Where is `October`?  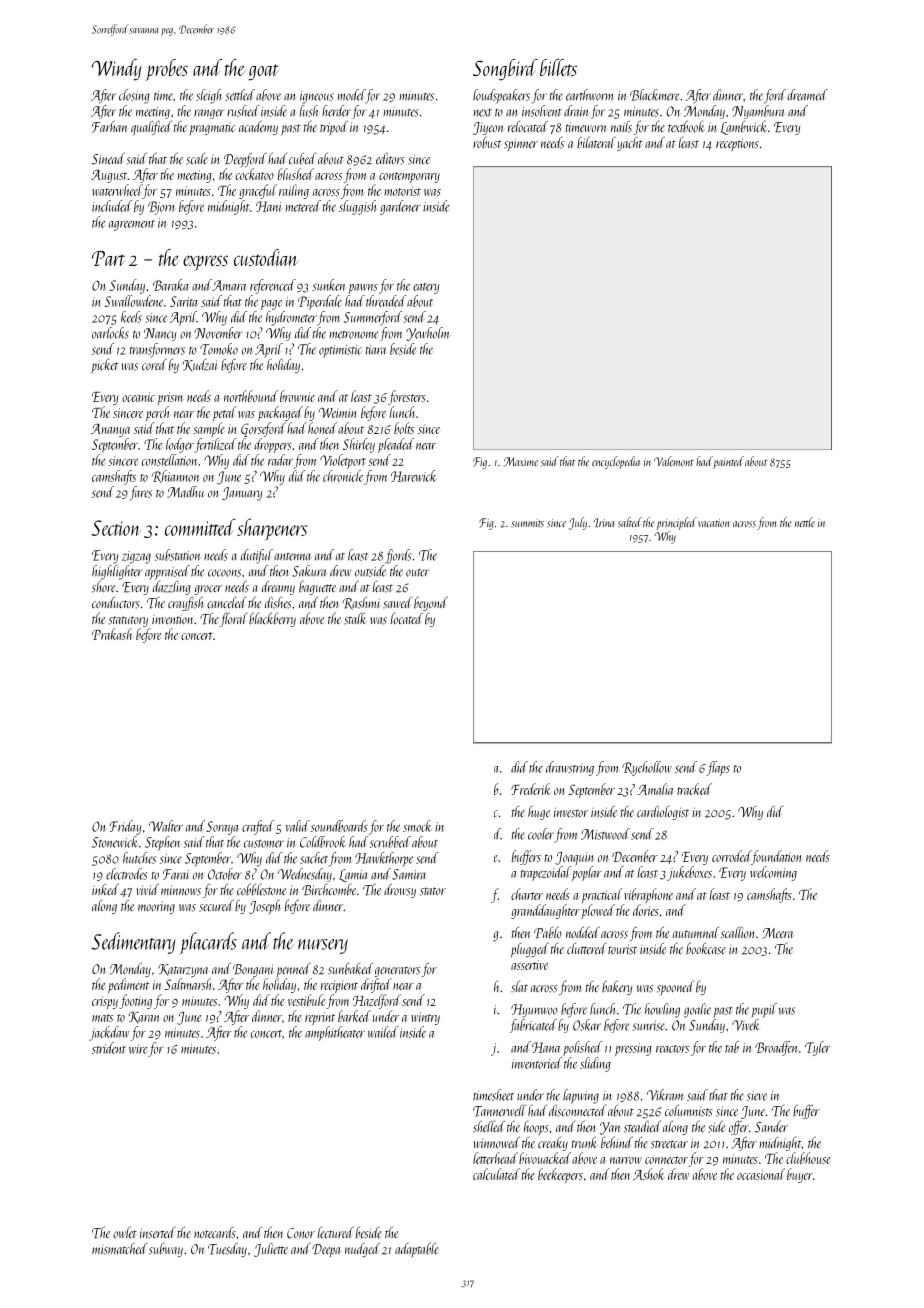 October is located at coordinates (225, 874).
